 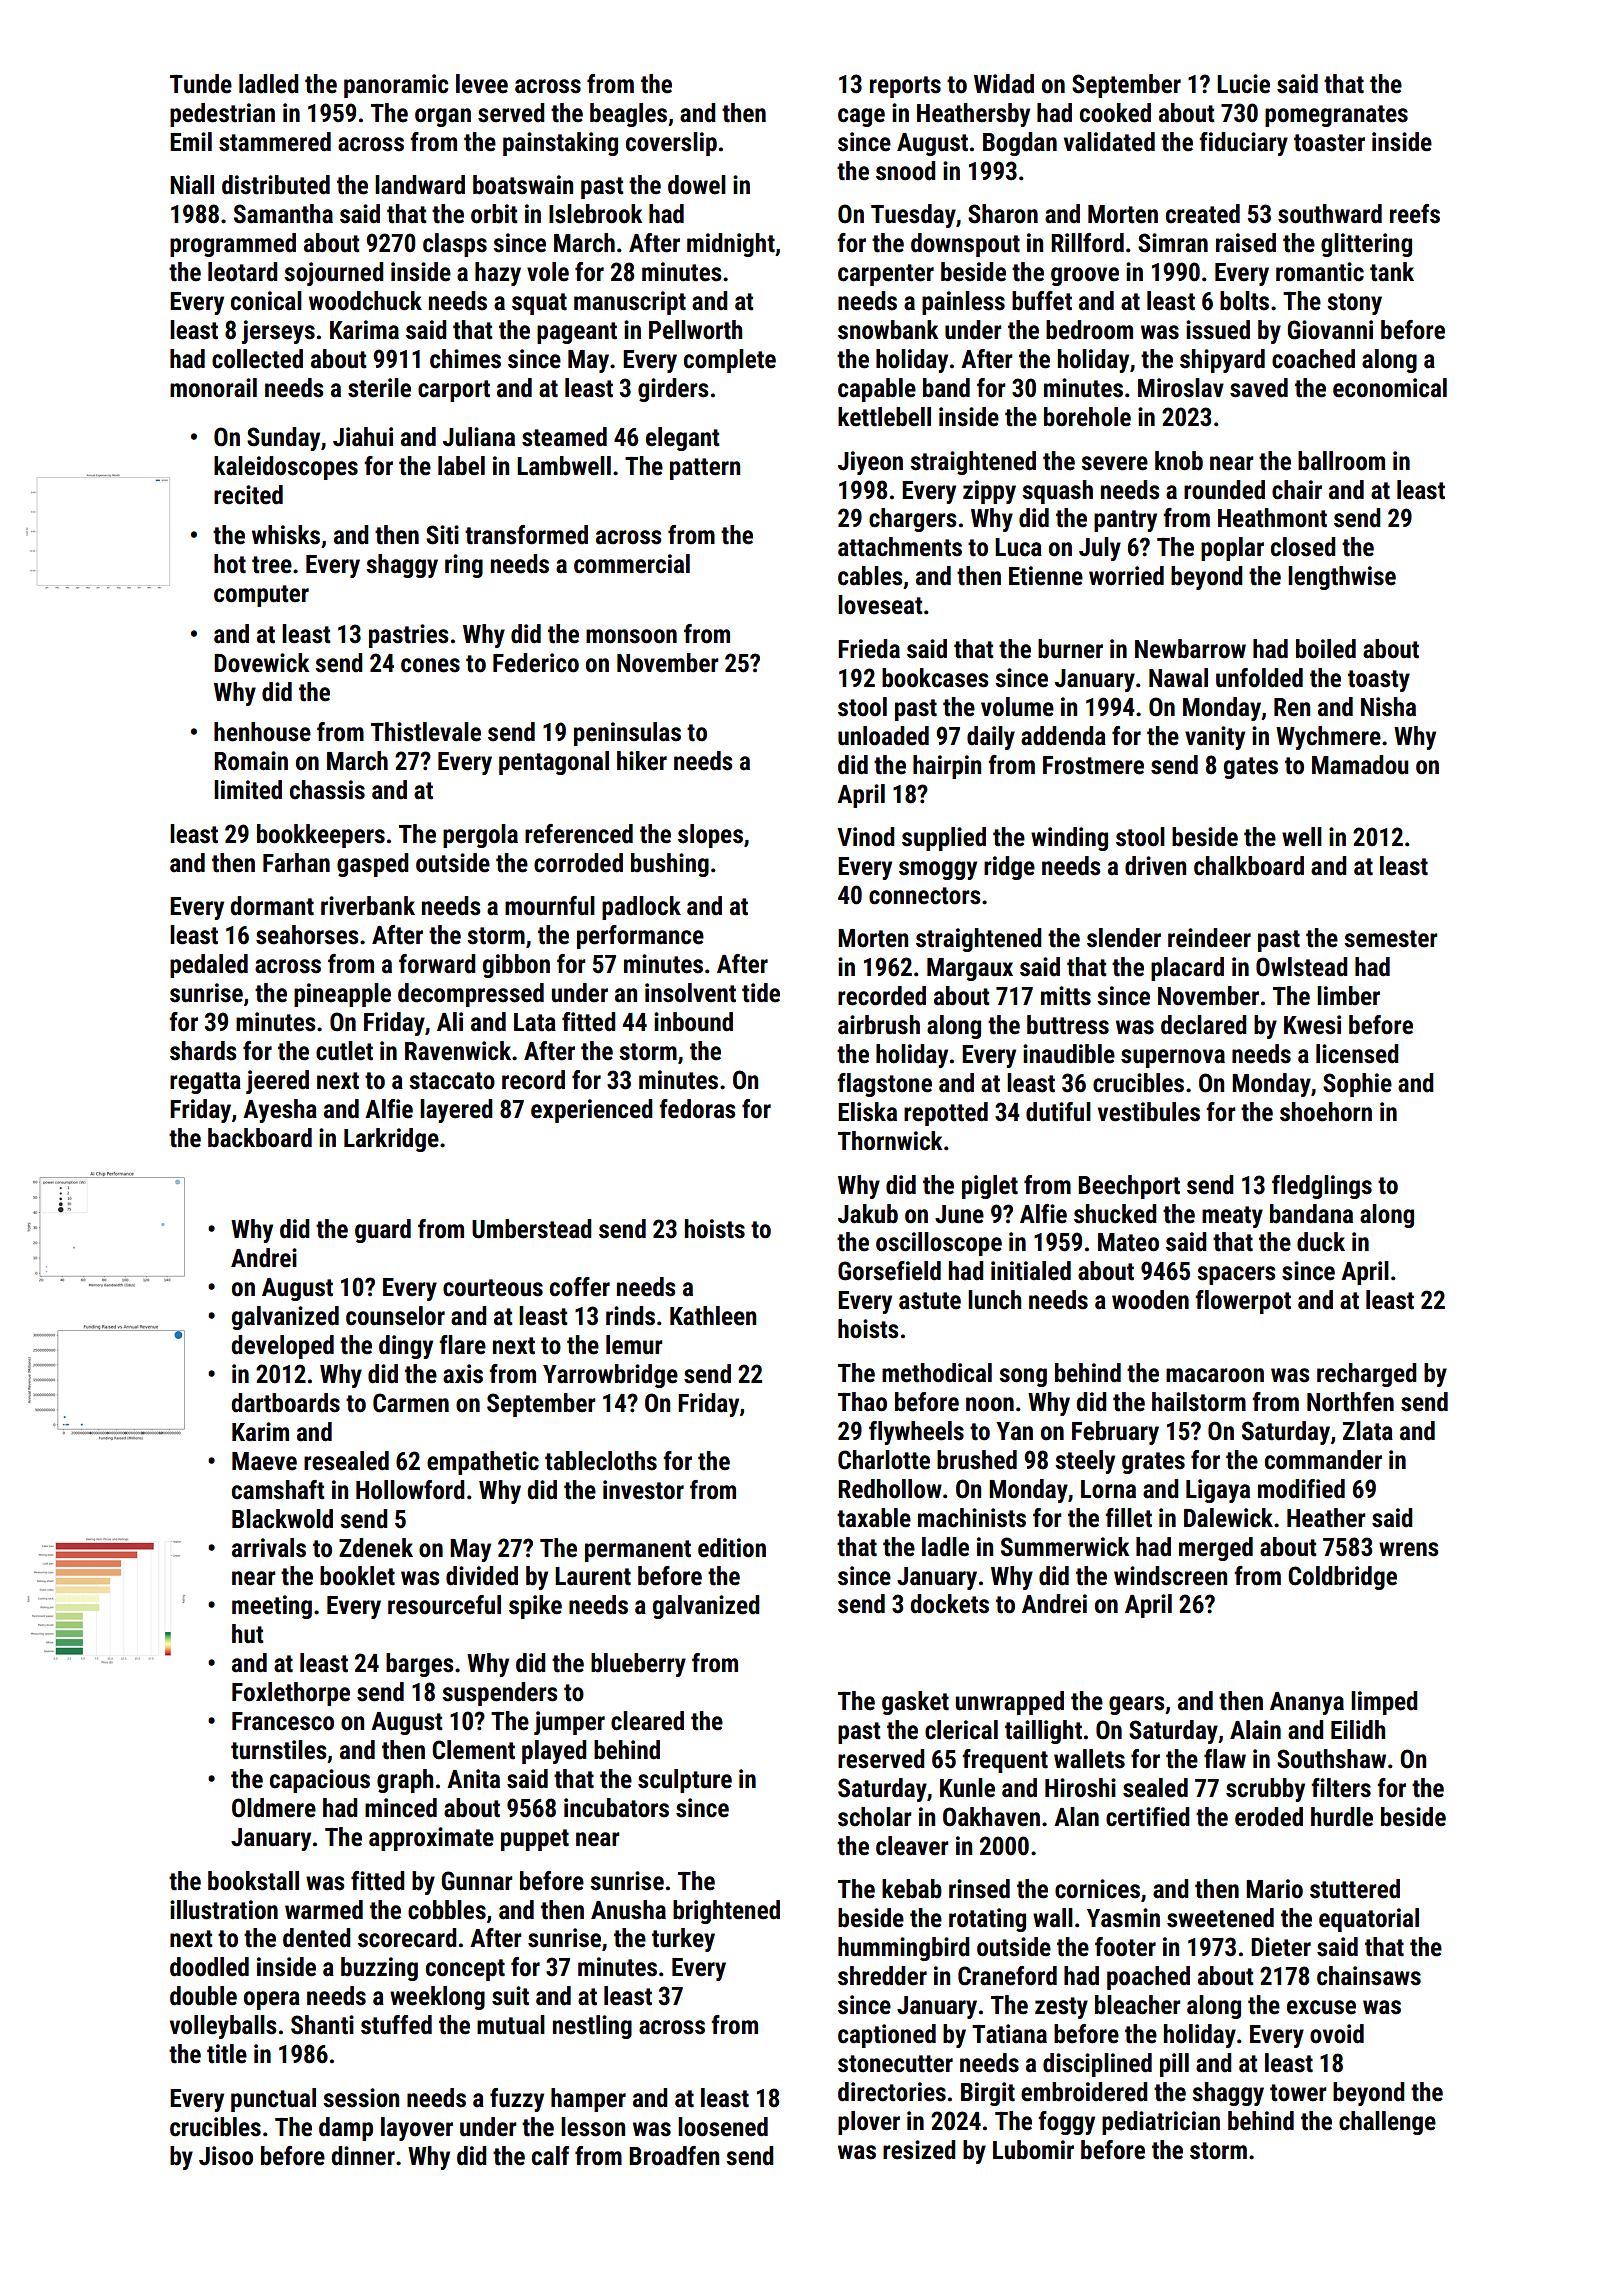 I want to click on challenge, so click(x=1387, y=2123).
